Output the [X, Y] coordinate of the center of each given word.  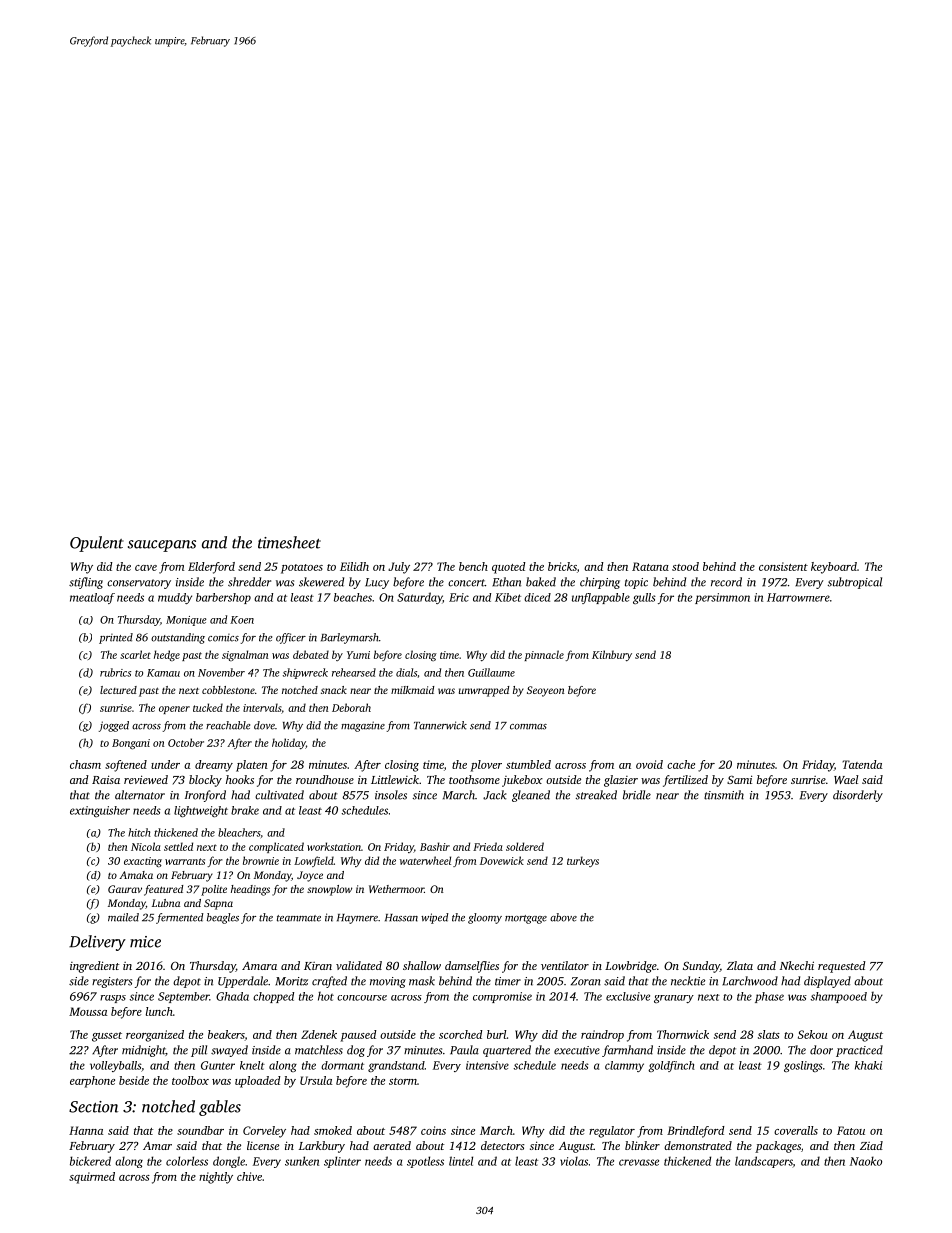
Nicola [146, 846]
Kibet [508, 597]
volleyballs [115, 1066]
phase [769, 997]
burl [497, 1034]
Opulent [97, 544]
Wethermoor [396, 889]
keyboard [834, 568]
